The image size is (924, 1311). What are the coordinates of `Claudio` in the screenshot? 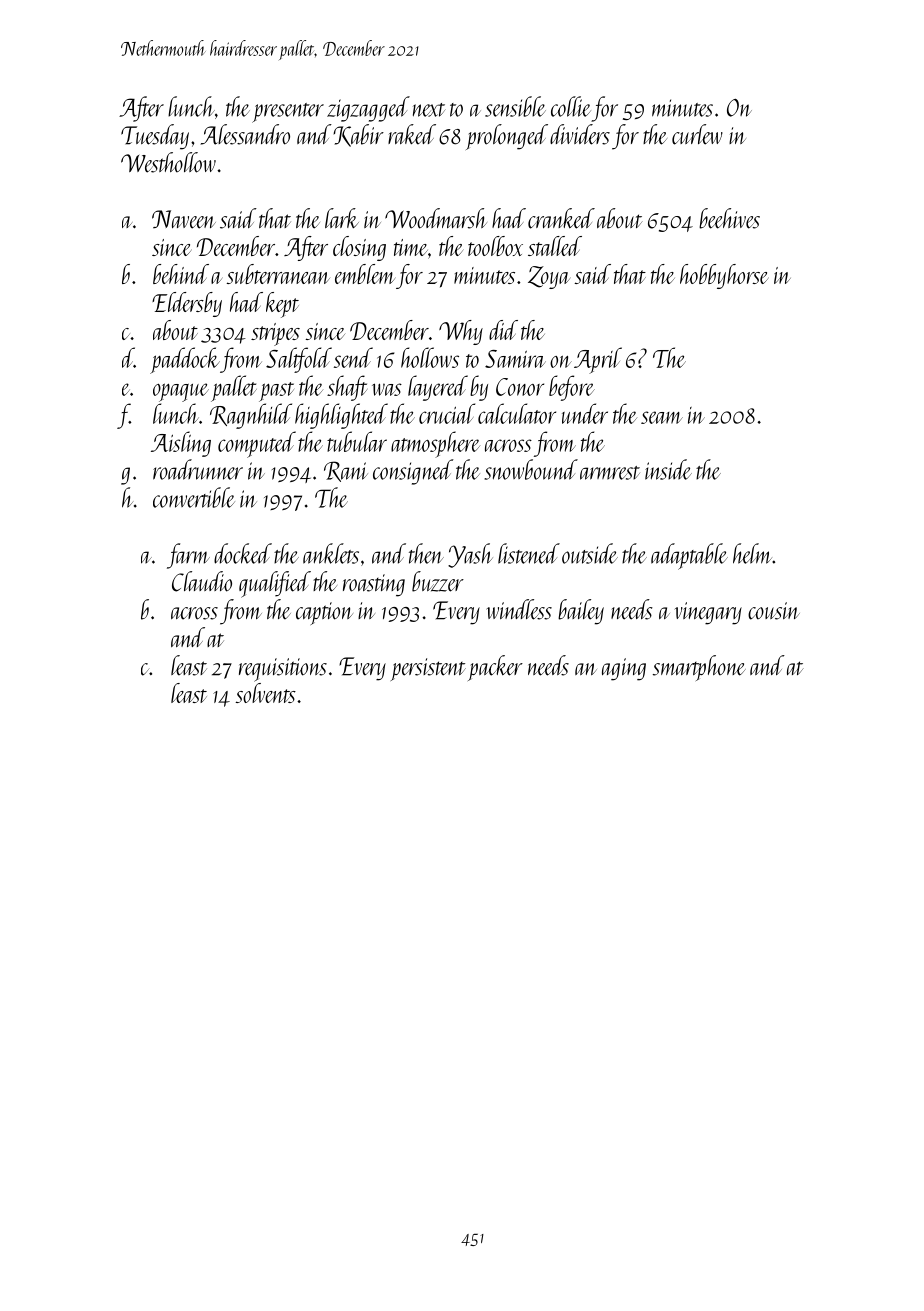 It's located at (202, 581).
